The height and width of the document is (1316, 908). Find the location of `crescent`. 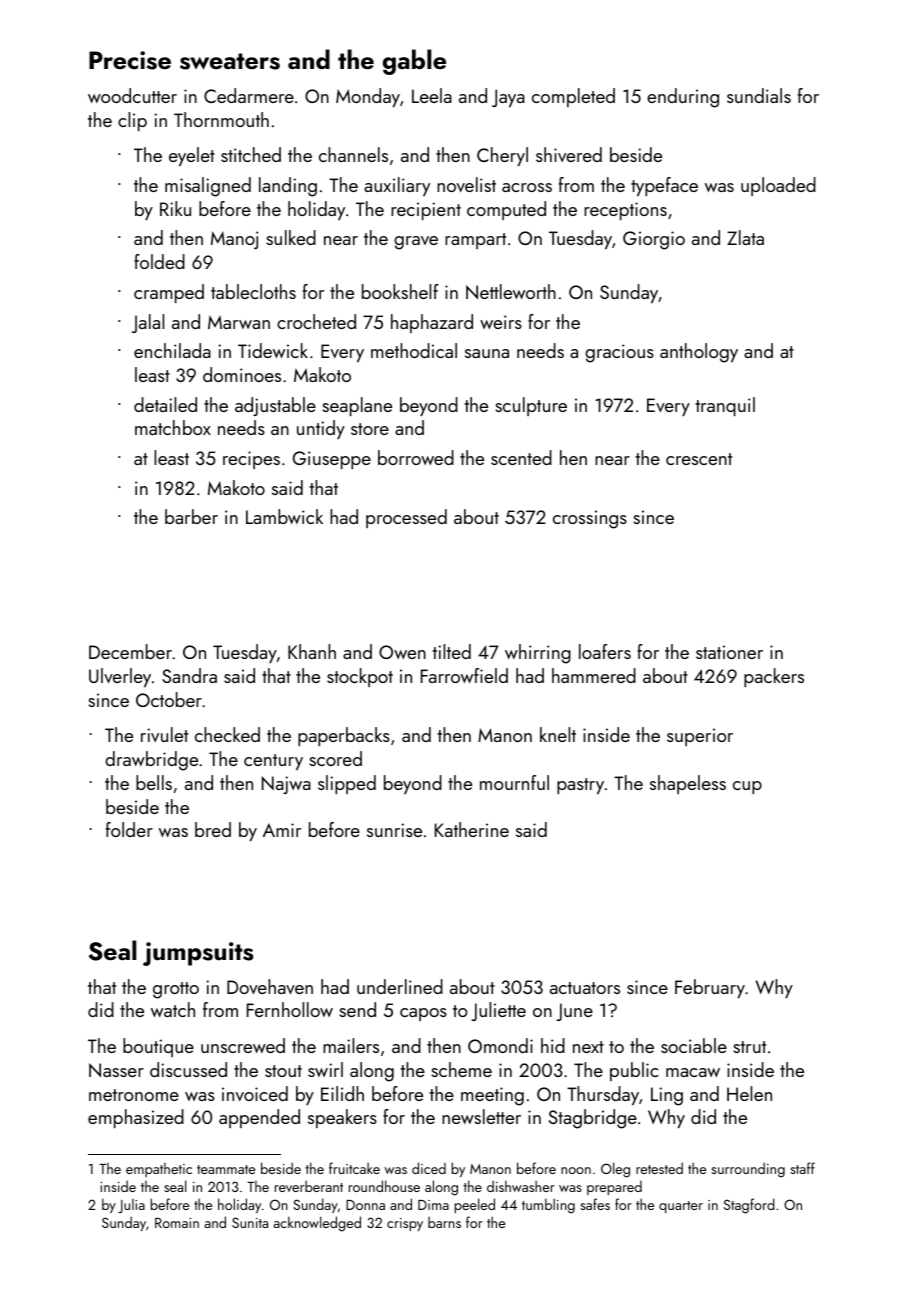

crescent is located at coordinates (699, 459).
